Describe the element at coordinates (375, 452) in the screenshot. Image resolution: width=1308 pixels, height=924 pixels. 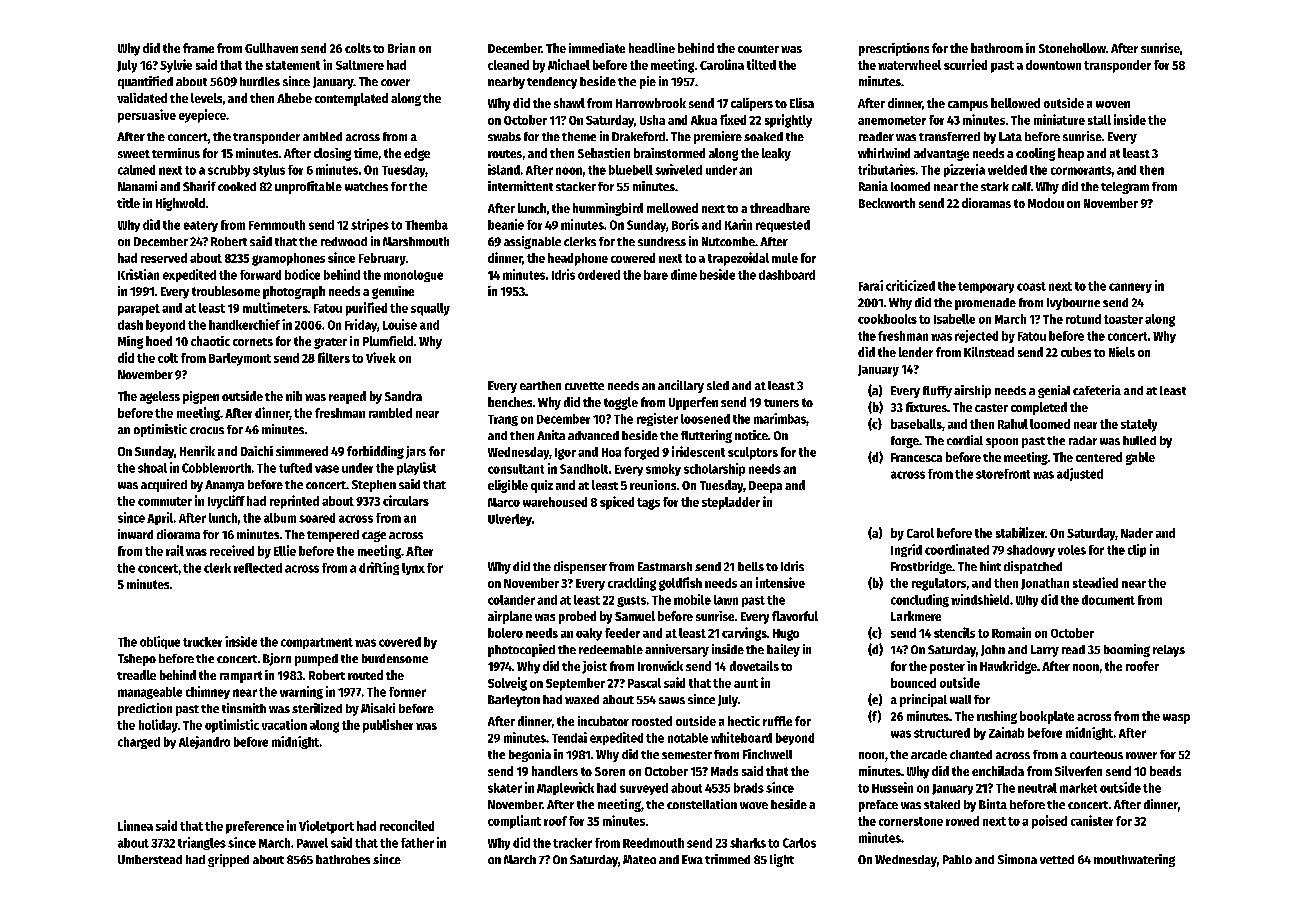
I see `forbidding` at that location.
